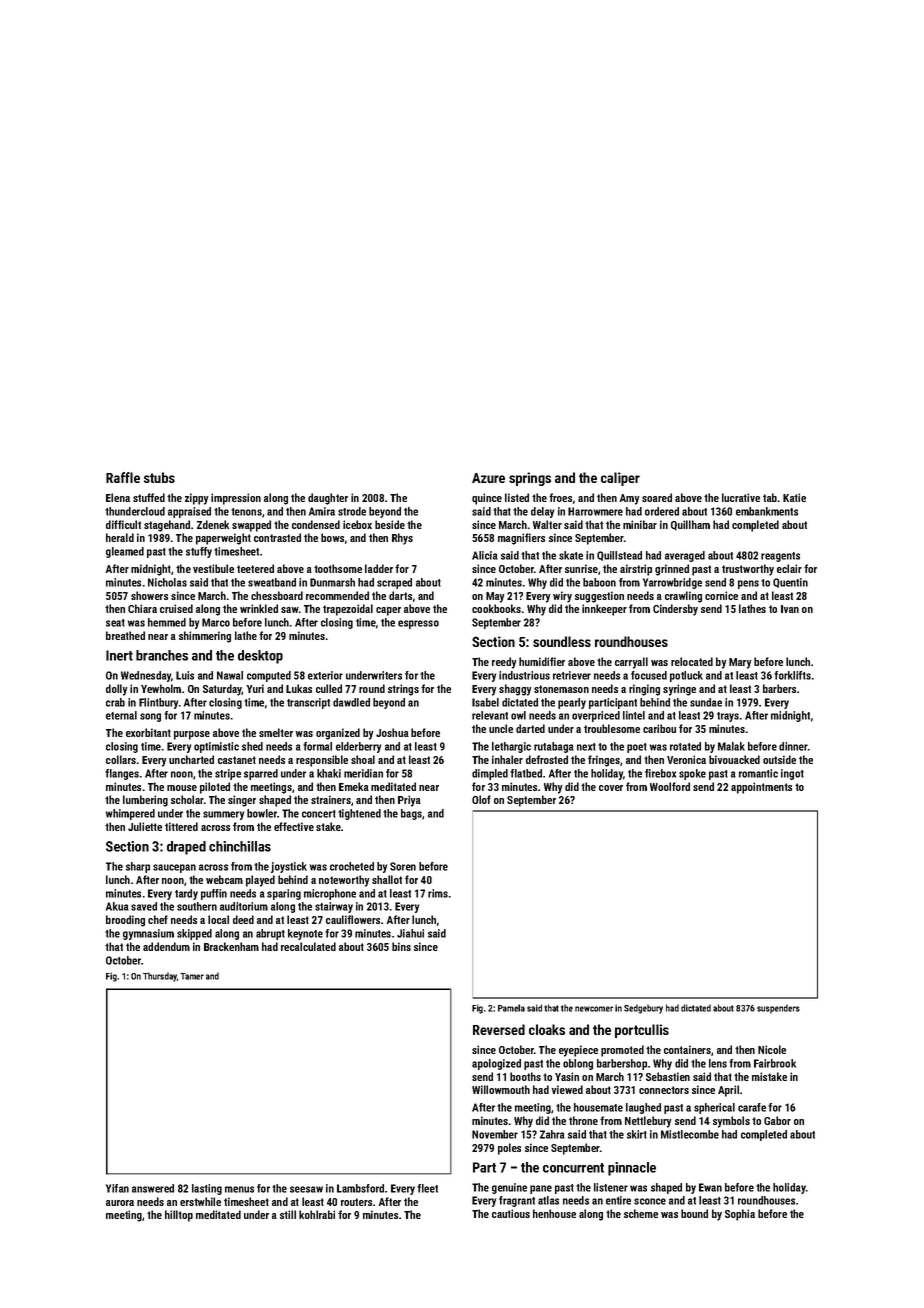 The height and width of the page is (1308, 924). Describe the element at coordinates (761, 788) in the page. I see `appointments` at that location.
